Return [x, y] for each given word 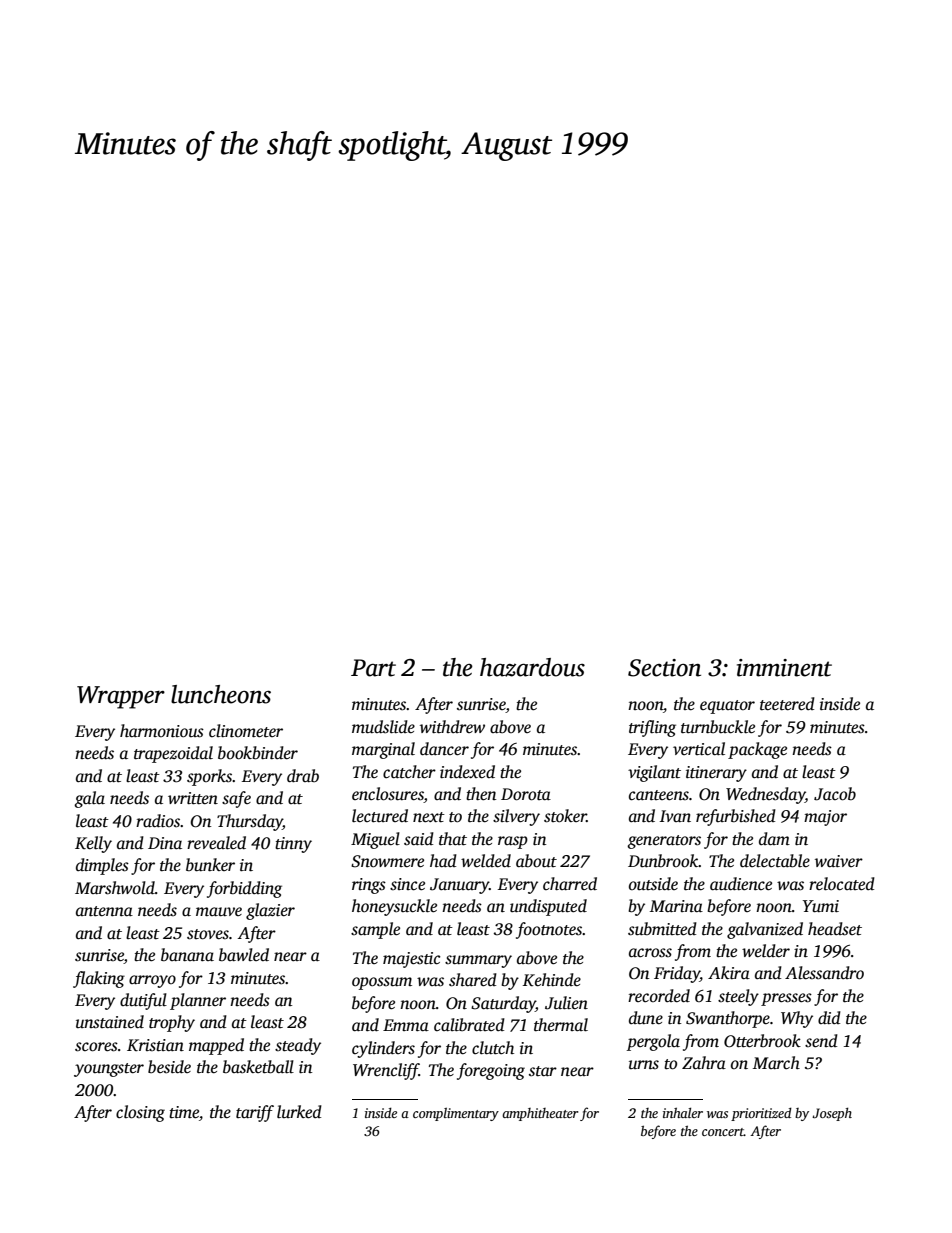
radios [158, 821]
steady [298, 1046]
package [757, 750]
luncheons [221, 694]
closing [140, 1113]
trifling [652, 728]
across [650, 953]
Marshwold [115, 888]
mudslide [383, 727]
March [776, 1062]
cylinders [383, 1049]
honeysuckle [394, 907]
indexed [467, 771]
